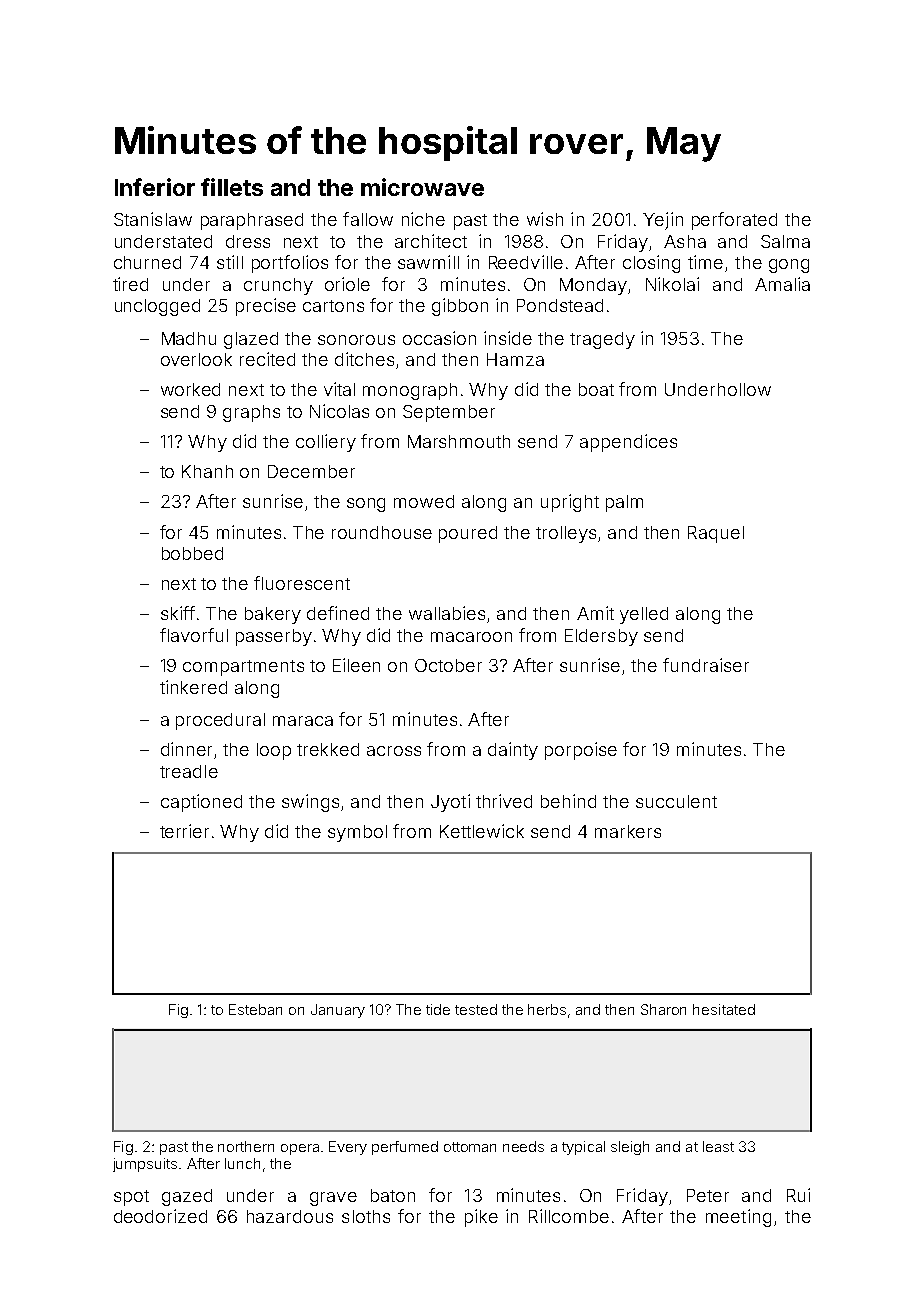 The image size is (924, 1308). What do you see at coordinates (482, 831) in the image?
I see `Kettlewick` at bounding box center [482, 831].
